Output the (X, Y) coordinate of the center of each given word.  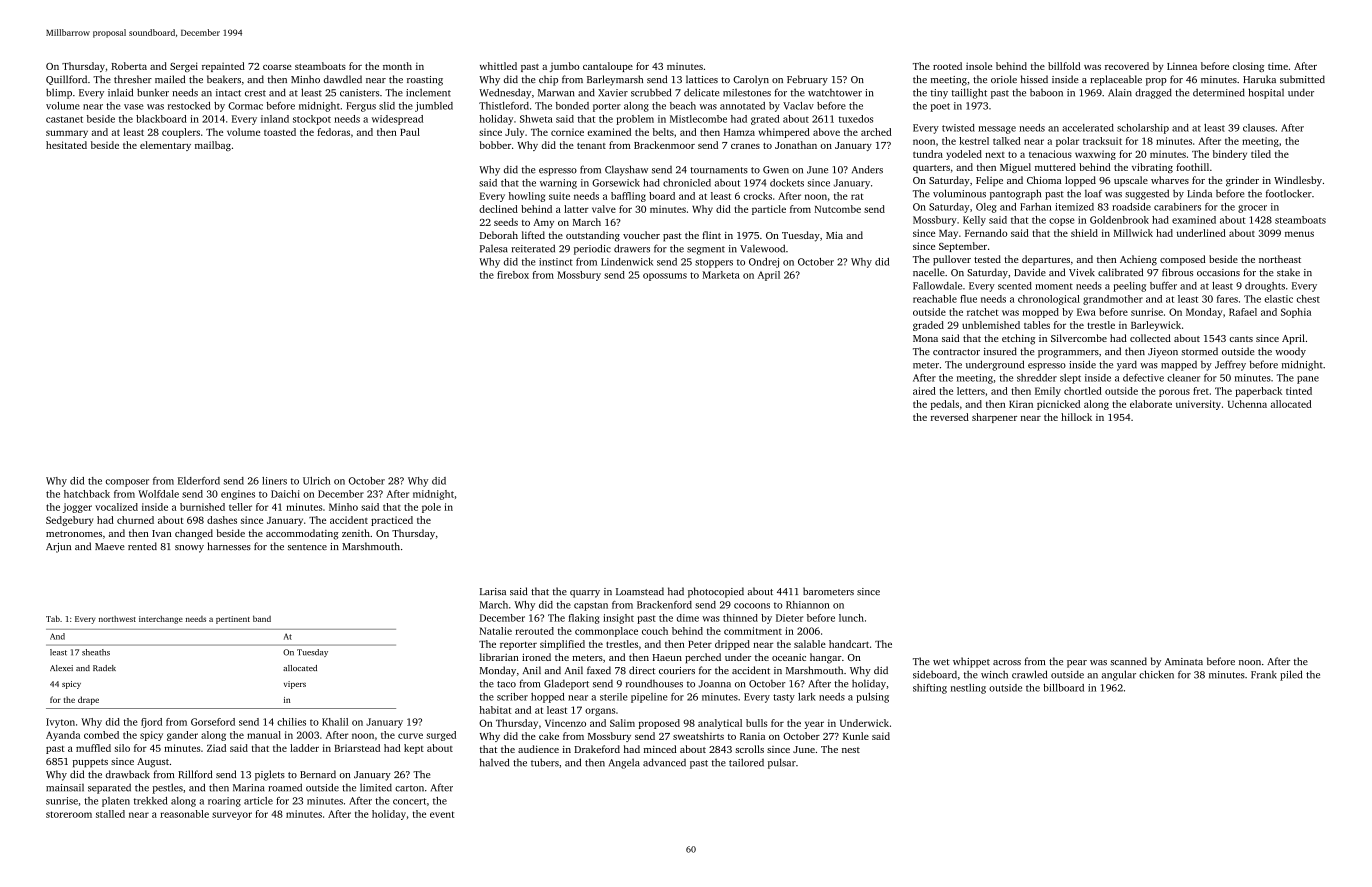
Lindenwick (627, 262)
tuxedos (856, 119)
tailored (746, 762)
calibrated (1120, 272)
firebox (513, 275)
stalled (110, 814)
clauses (1259, 128)
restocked (189, 106)
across (1007, 662)
